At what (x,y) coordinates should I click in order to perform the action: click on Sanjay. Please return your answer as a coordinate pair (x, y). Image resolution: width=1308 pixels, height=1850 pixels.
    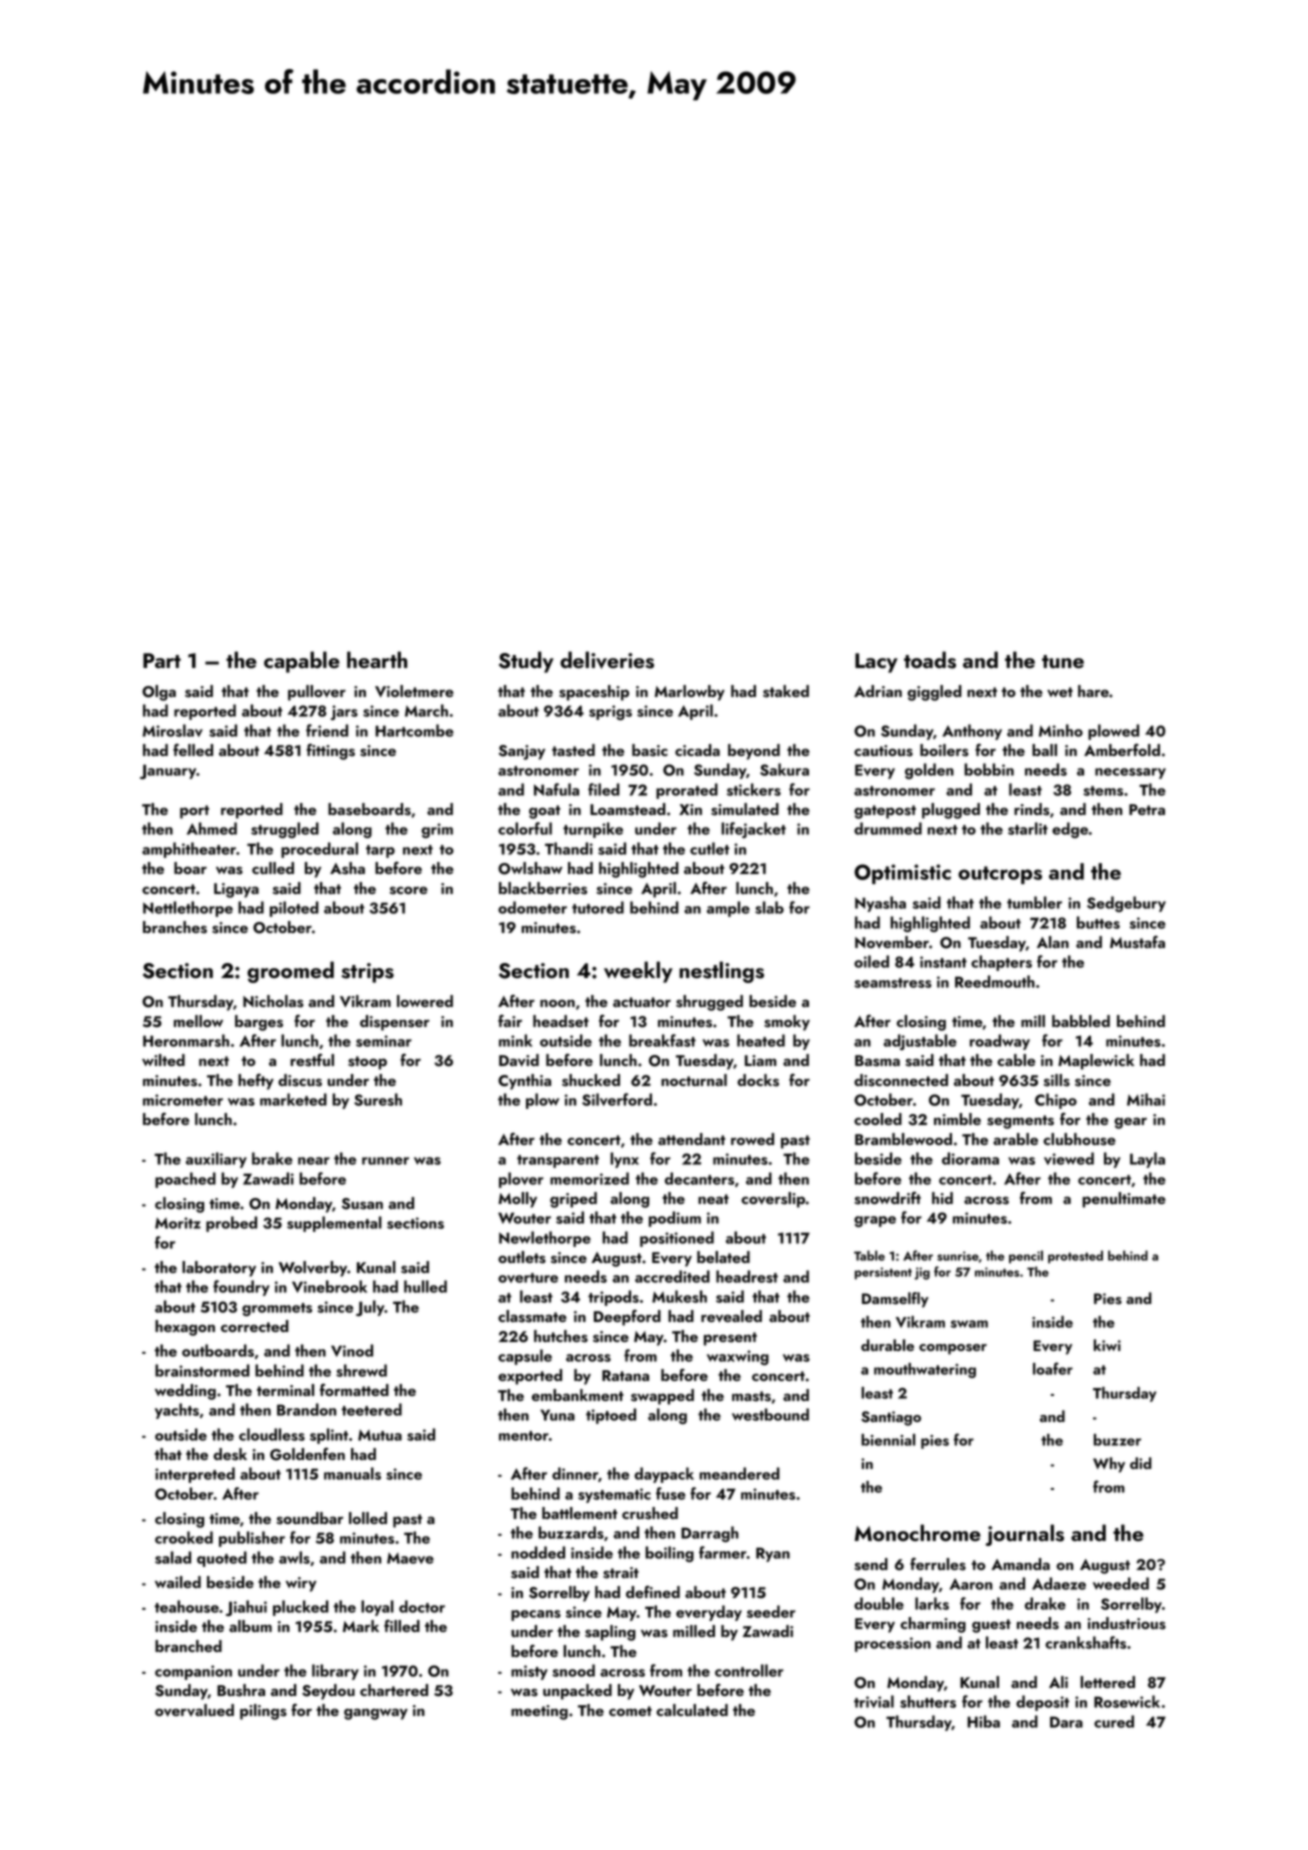
    Looking at the image, I should click on (522, 752).
